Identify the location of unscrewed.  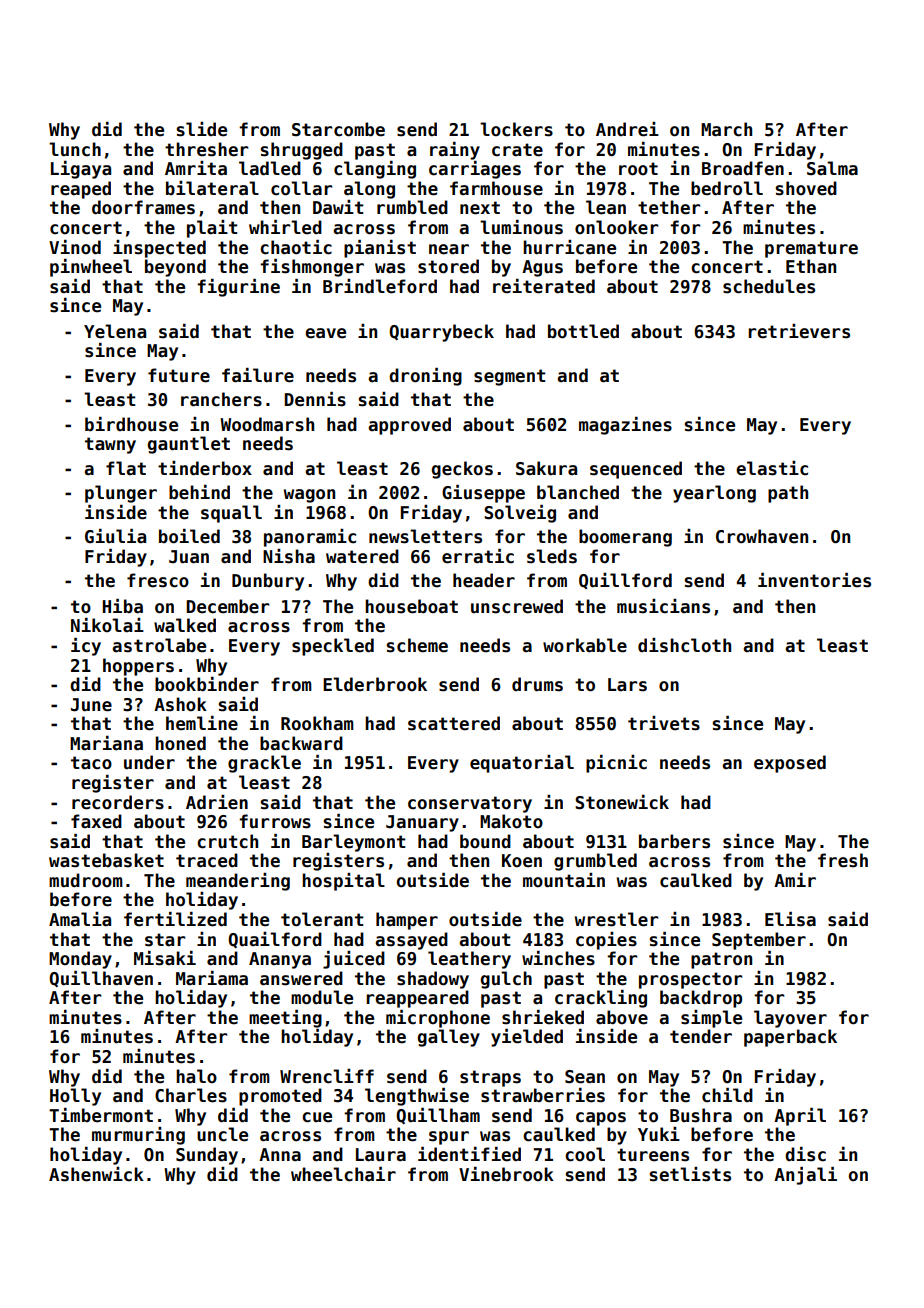
(517, 606).
